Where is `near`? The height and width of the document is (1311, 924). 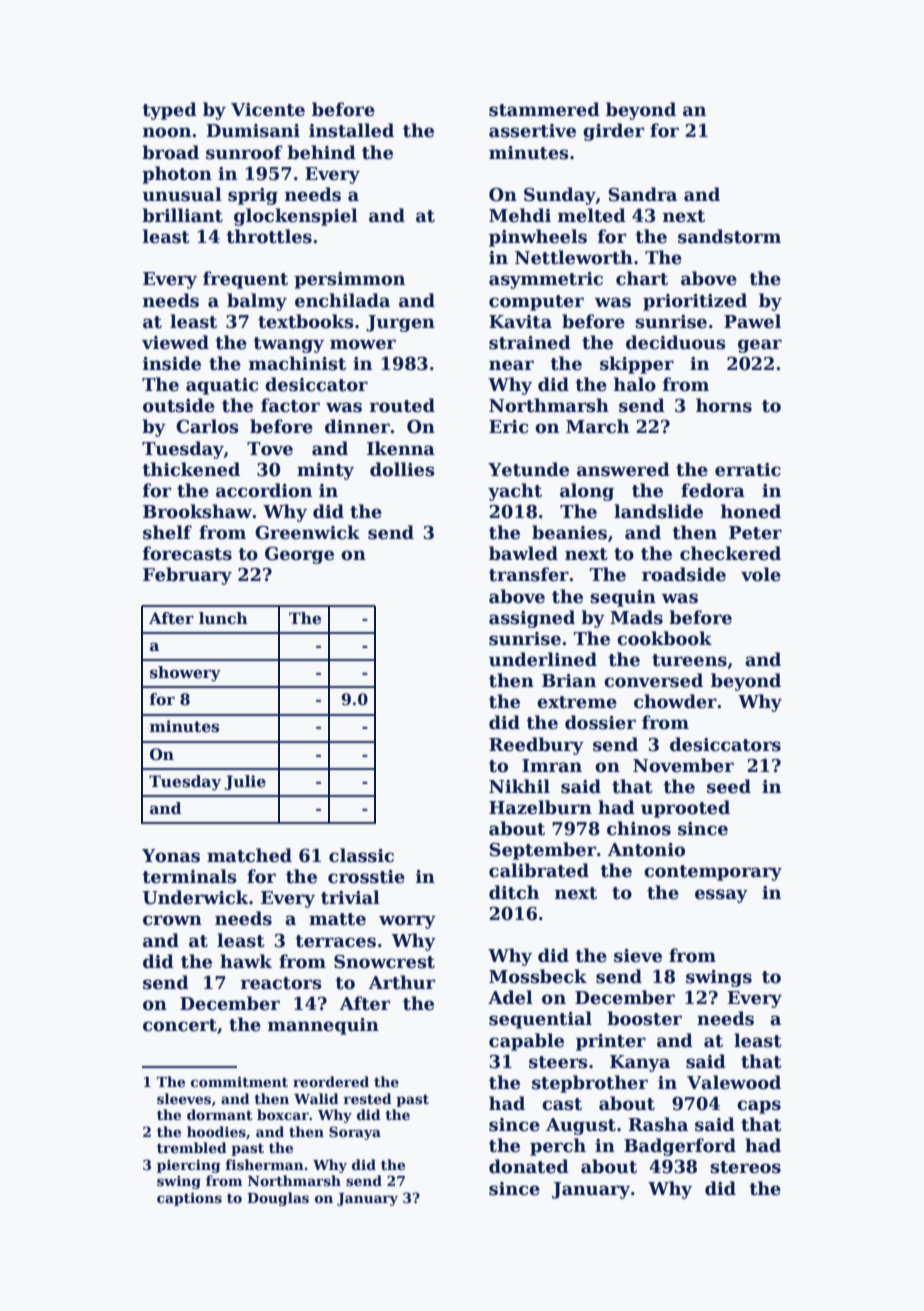
near is located at coordinates (511, 365).
